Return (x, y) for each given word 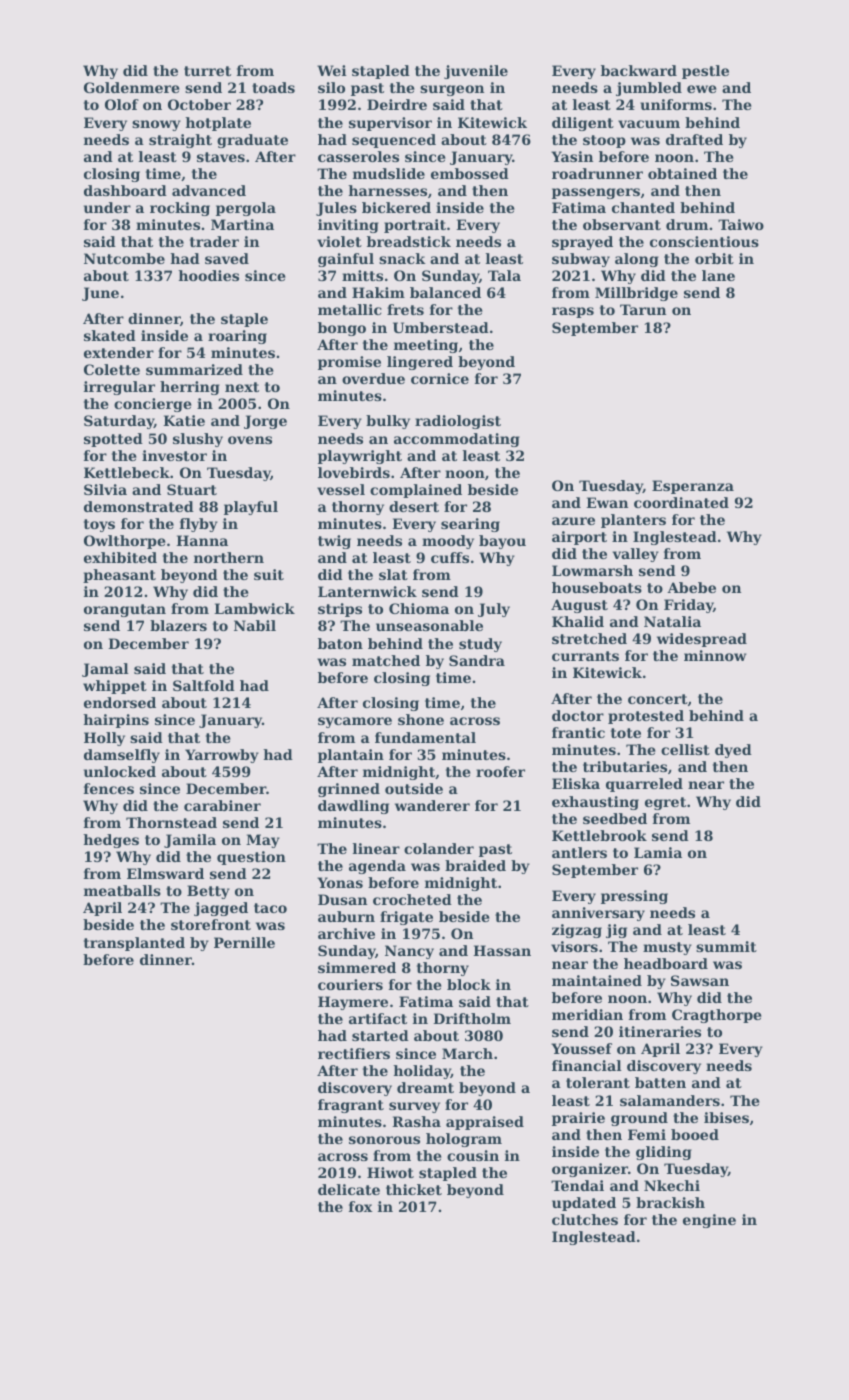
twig (334, 542)
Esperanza (693, 487)
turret (207, 71)
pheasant (119, 576)
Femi (647, 1134)
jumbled (649, 89)
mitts (362, 275)
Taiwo (741, 224)
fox (361, 1206)
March (467, 1053)
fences (109, 788)
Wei (332, 70)
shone (421, 719)
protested (646, 717)
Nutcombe (124, 258)
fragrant (351, 1106)
